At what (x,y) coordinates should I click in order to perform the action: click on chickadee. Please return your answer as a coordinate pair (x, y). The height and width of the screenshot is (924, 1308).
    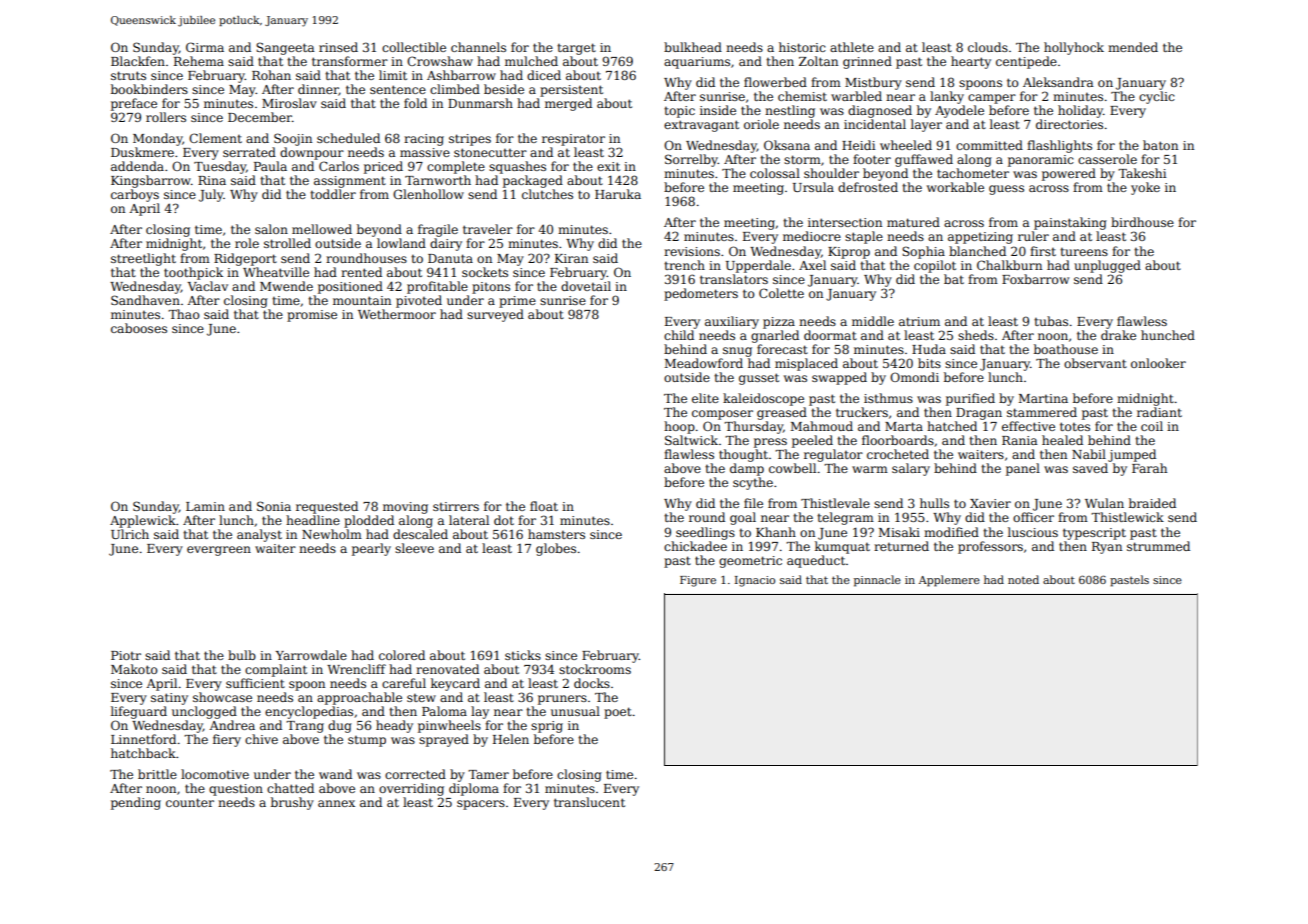
    Looking at the image, I should click on (695, 546).
